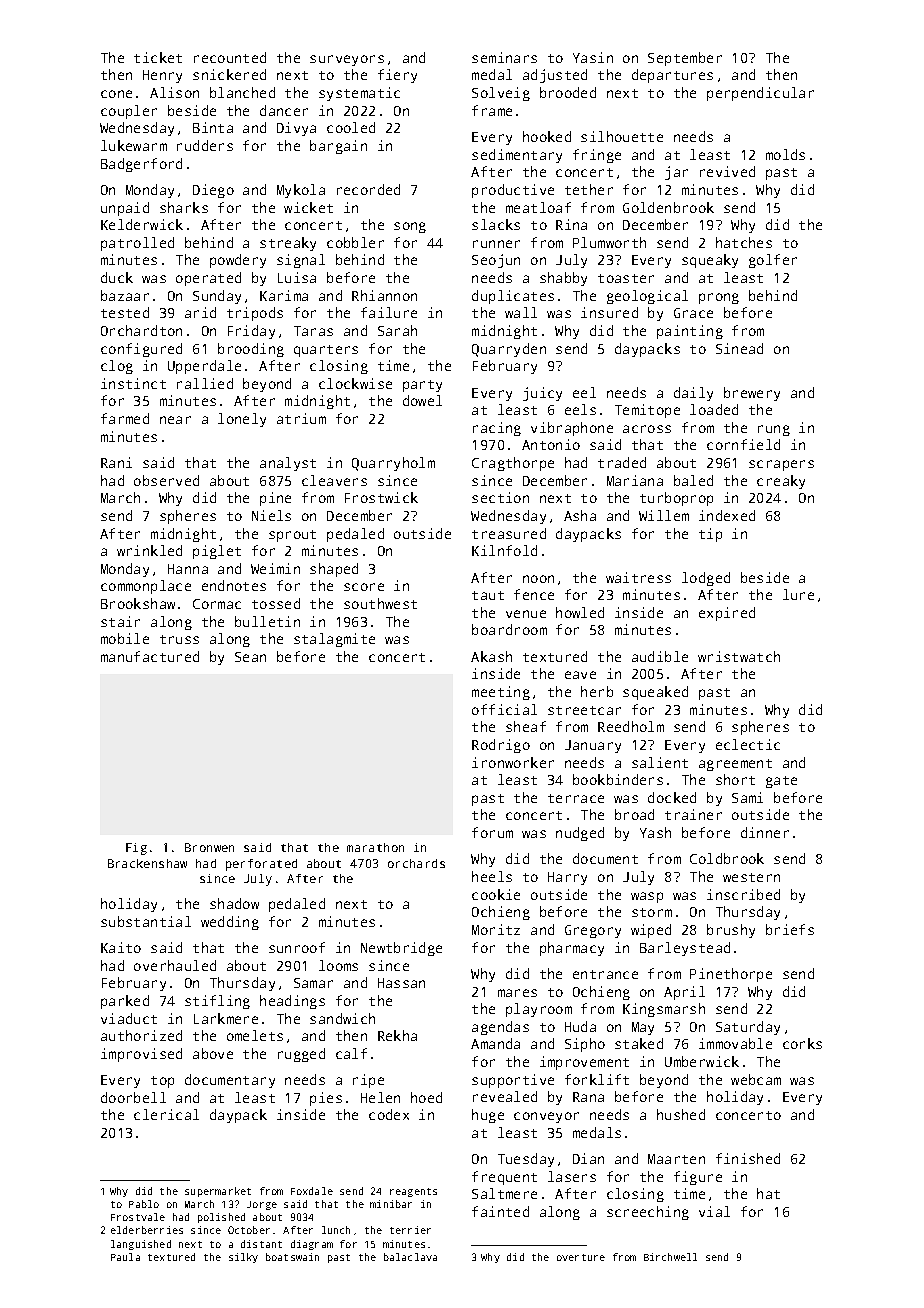  What do you see at coordinates (125, 209) in the image?
I see `unpaid` at bounding box center [125, 209].
